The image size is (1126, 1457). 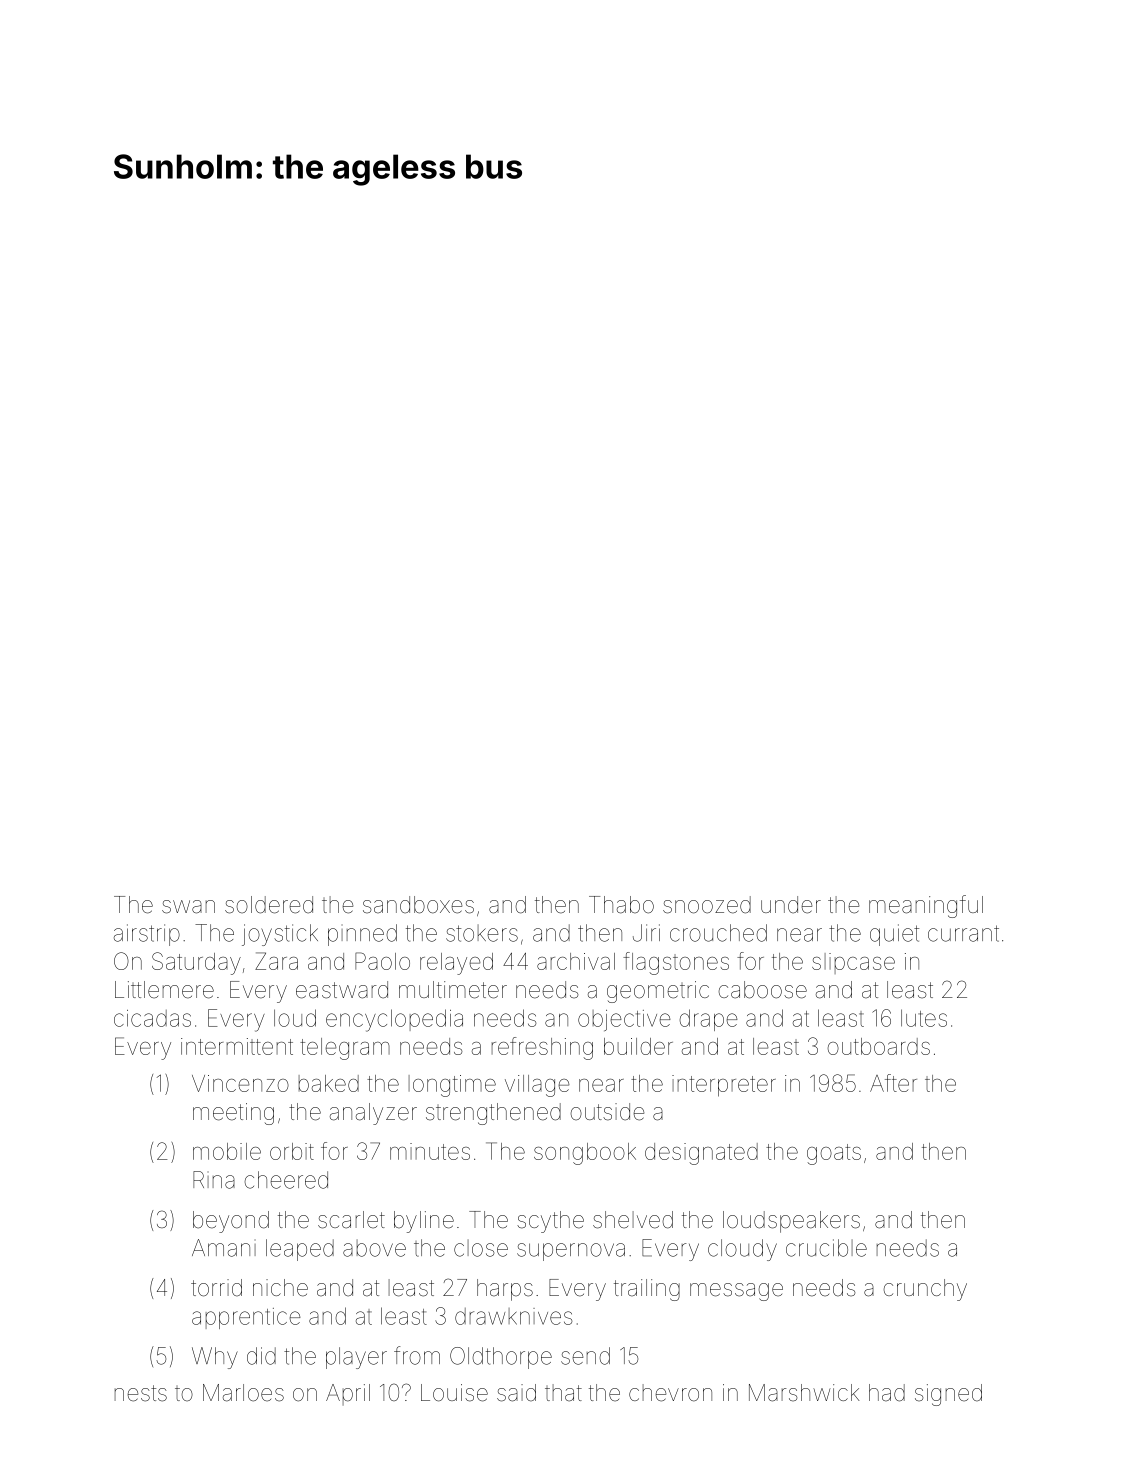 I want to click on soldered, so click(x=269, y=905).
